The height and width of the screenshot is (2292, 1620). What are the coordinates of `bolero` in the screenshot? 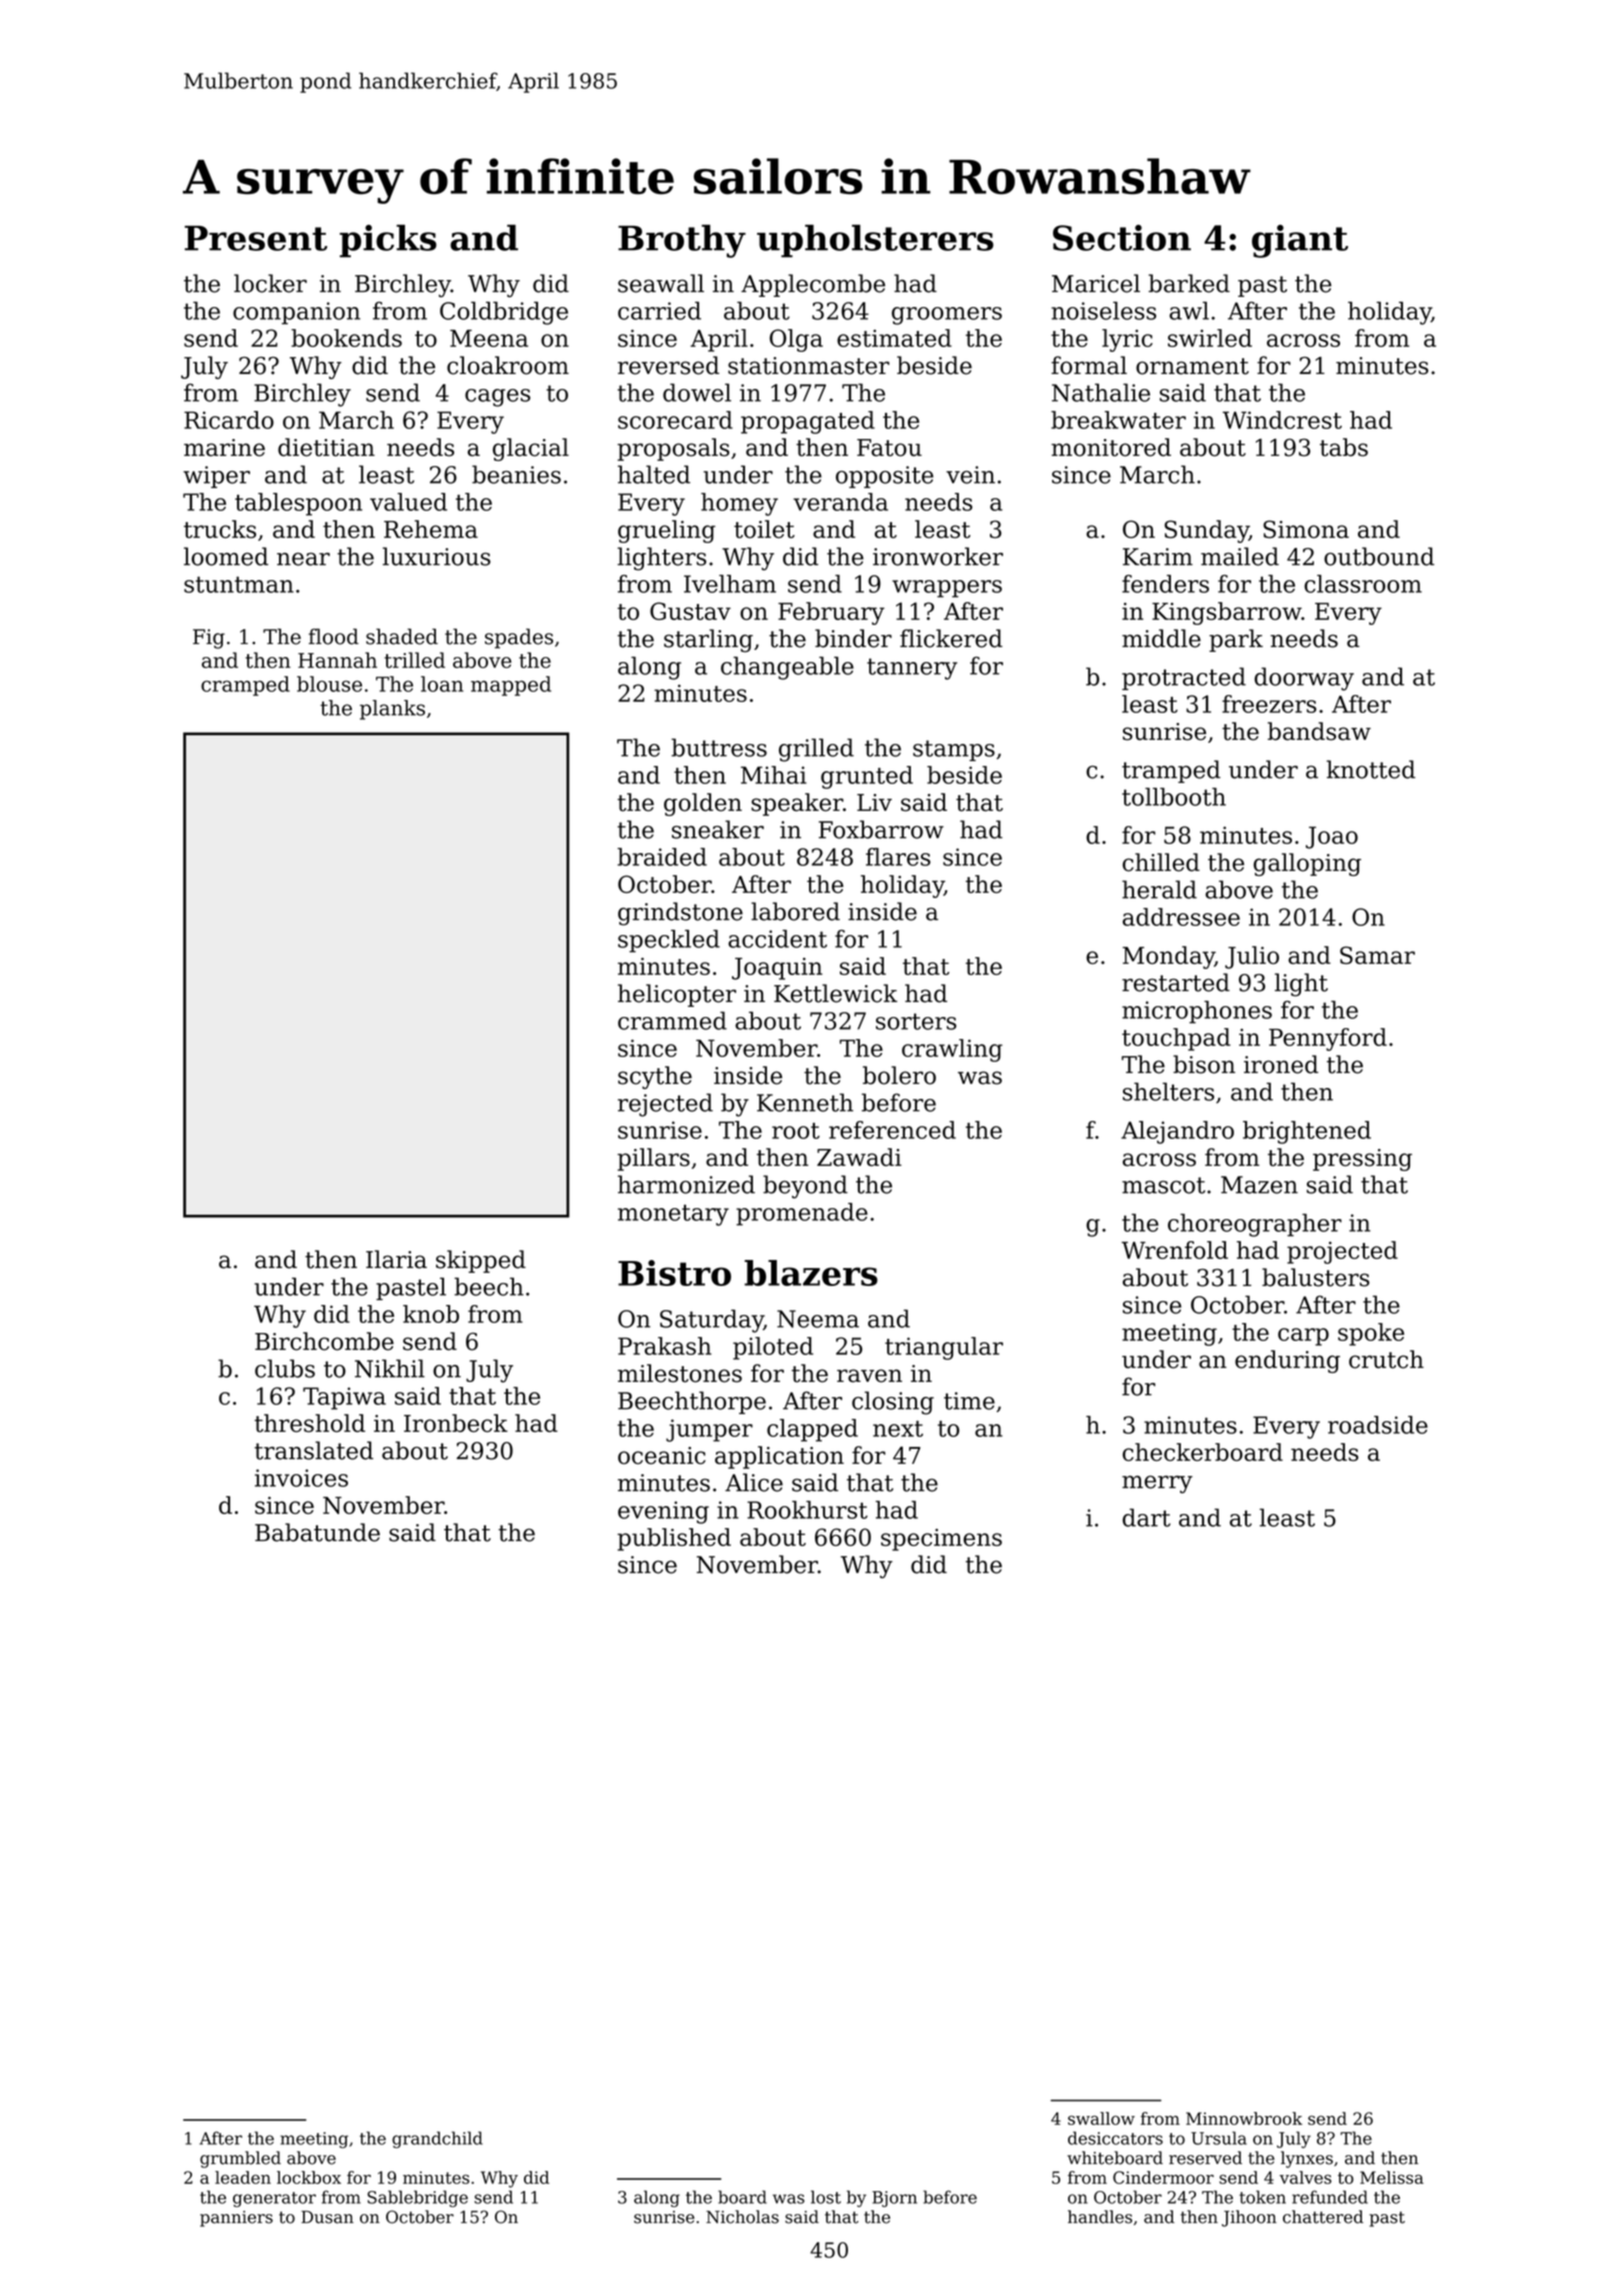 It's located at (899, 1075).
